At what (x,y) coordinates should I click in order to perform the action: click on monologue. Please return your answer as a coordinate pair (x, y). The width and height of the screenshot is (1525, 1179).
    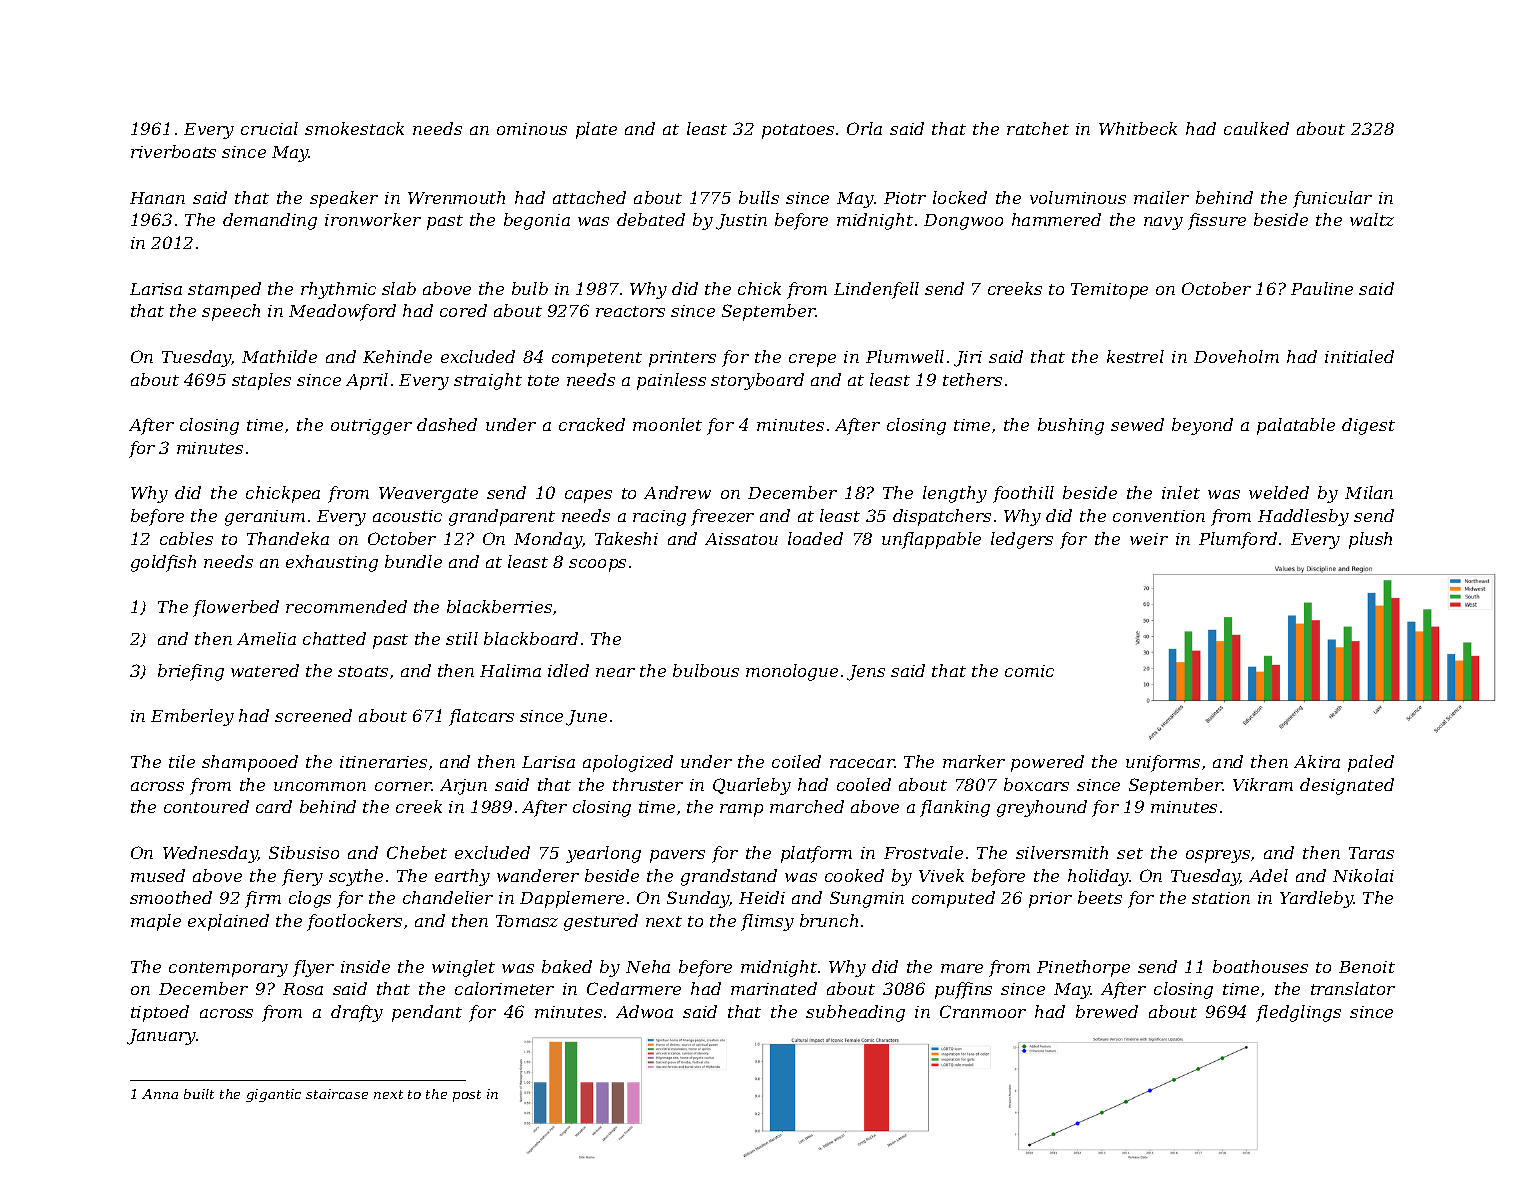
    Looking at the image, I should click on (792, 672).
